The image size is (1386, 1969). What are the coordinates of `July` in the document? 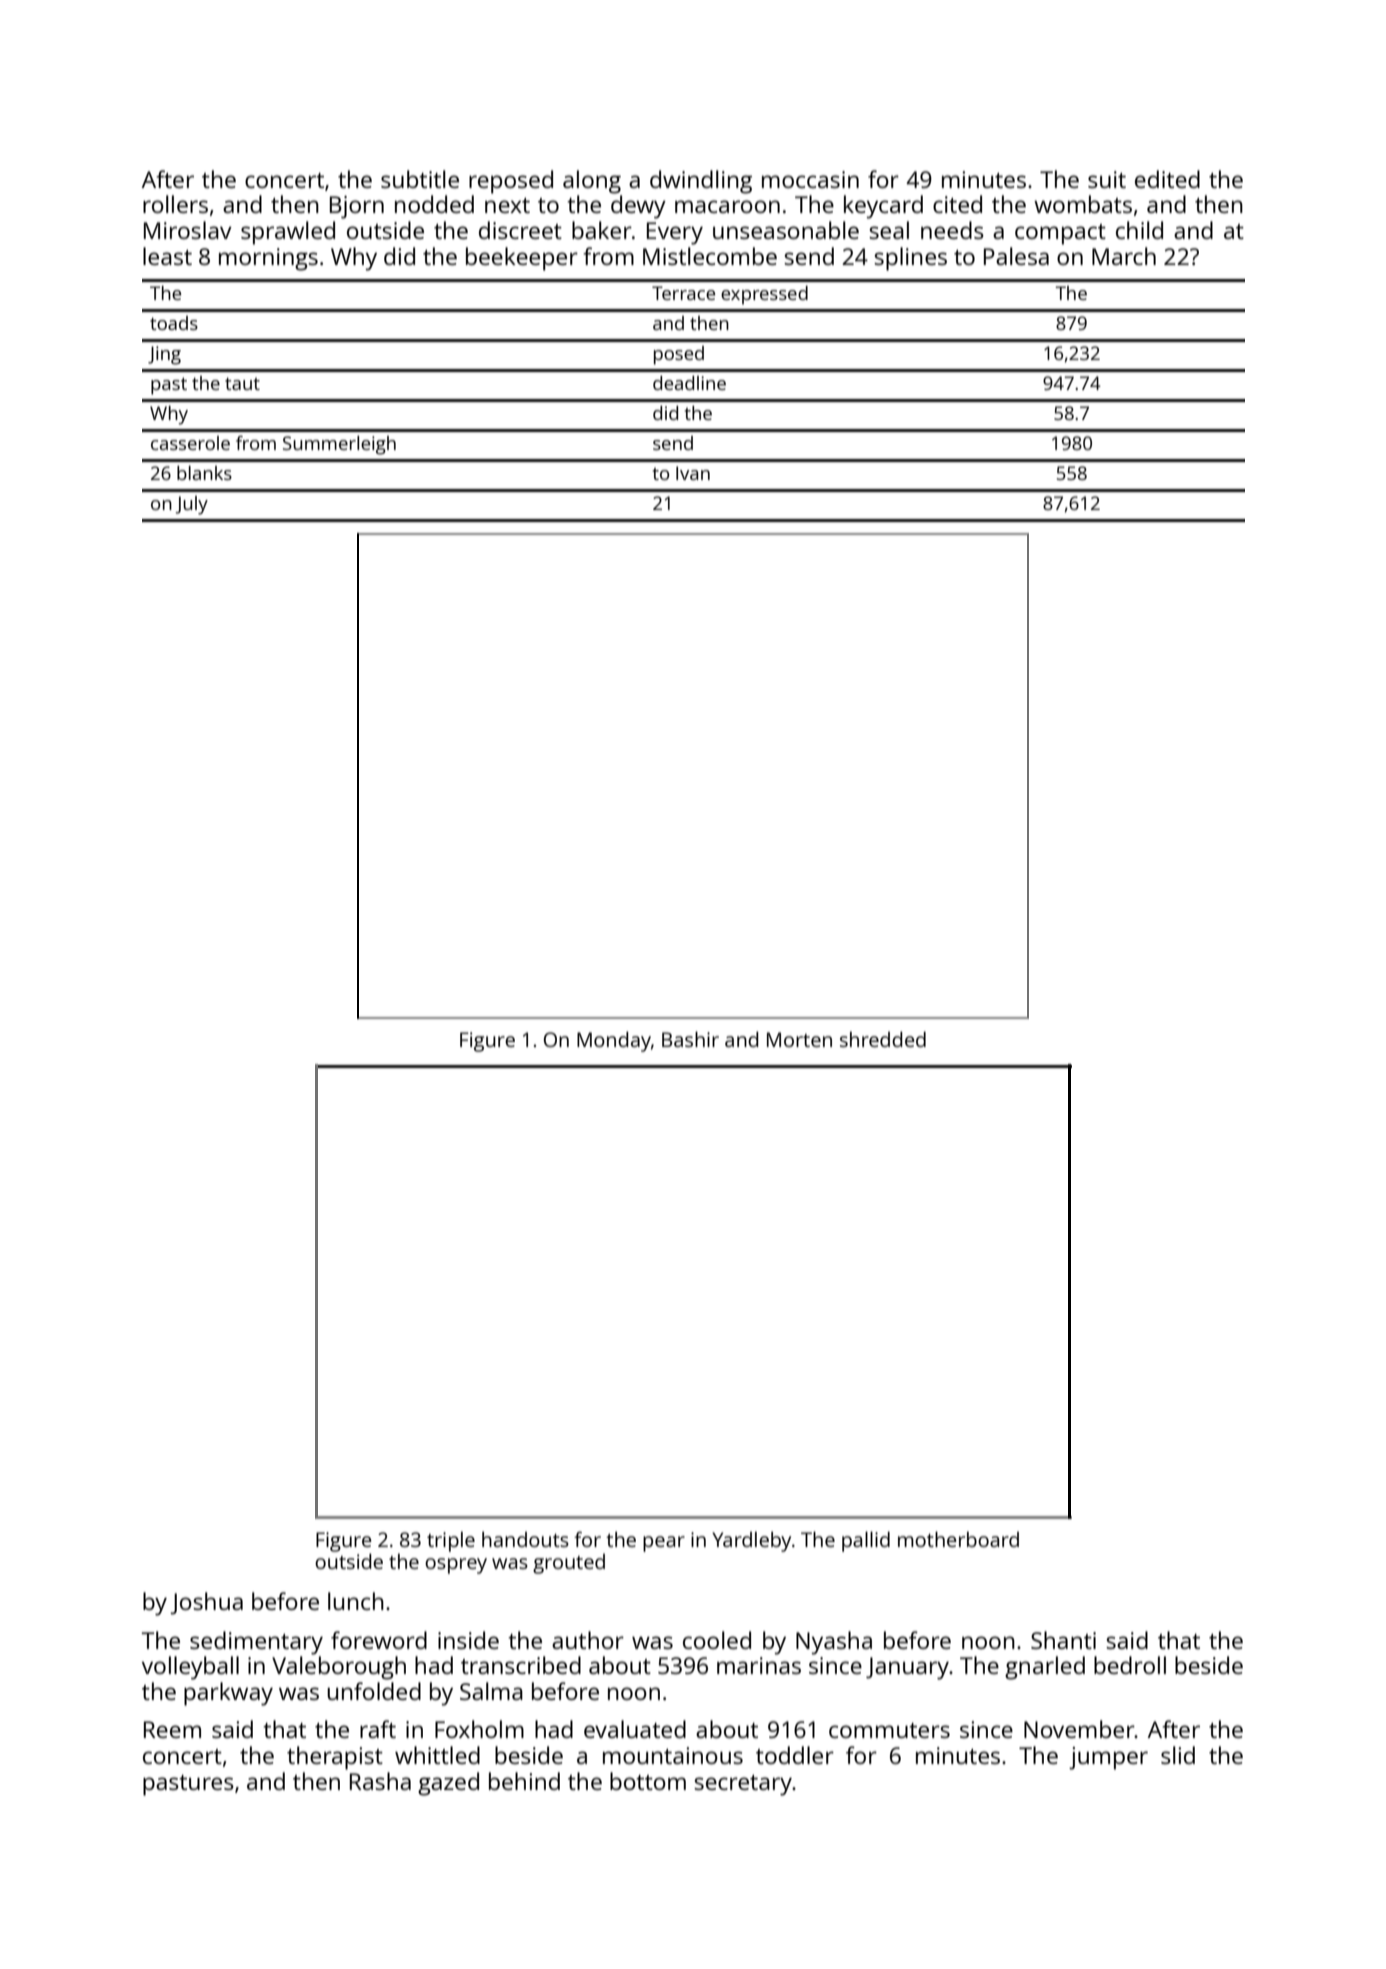 It's located at (192, 505).
